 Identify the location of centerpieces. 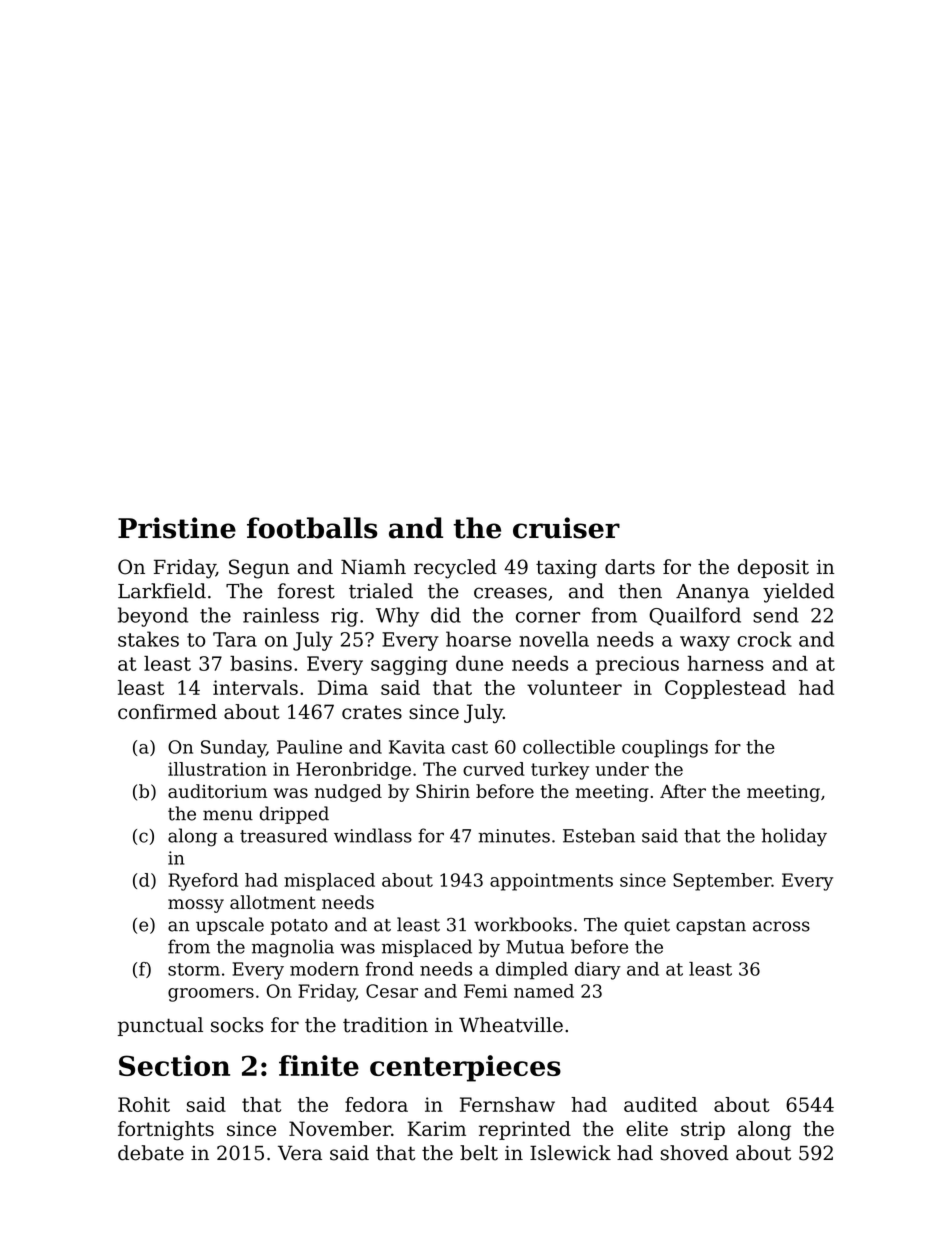
(465, 1068).
